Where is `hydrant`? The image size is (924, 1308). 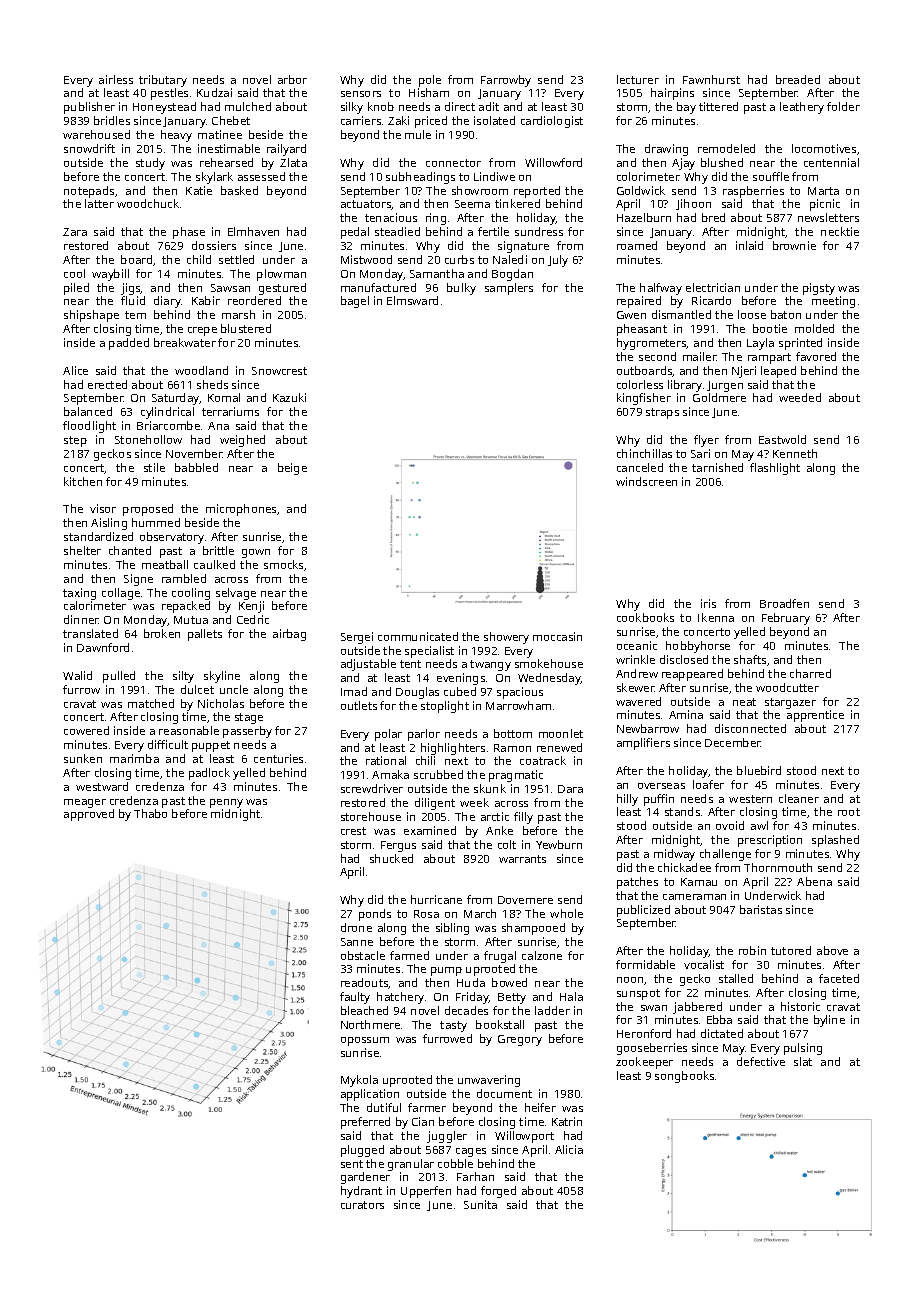 hydrant is located at coordinates (361, 1192).
